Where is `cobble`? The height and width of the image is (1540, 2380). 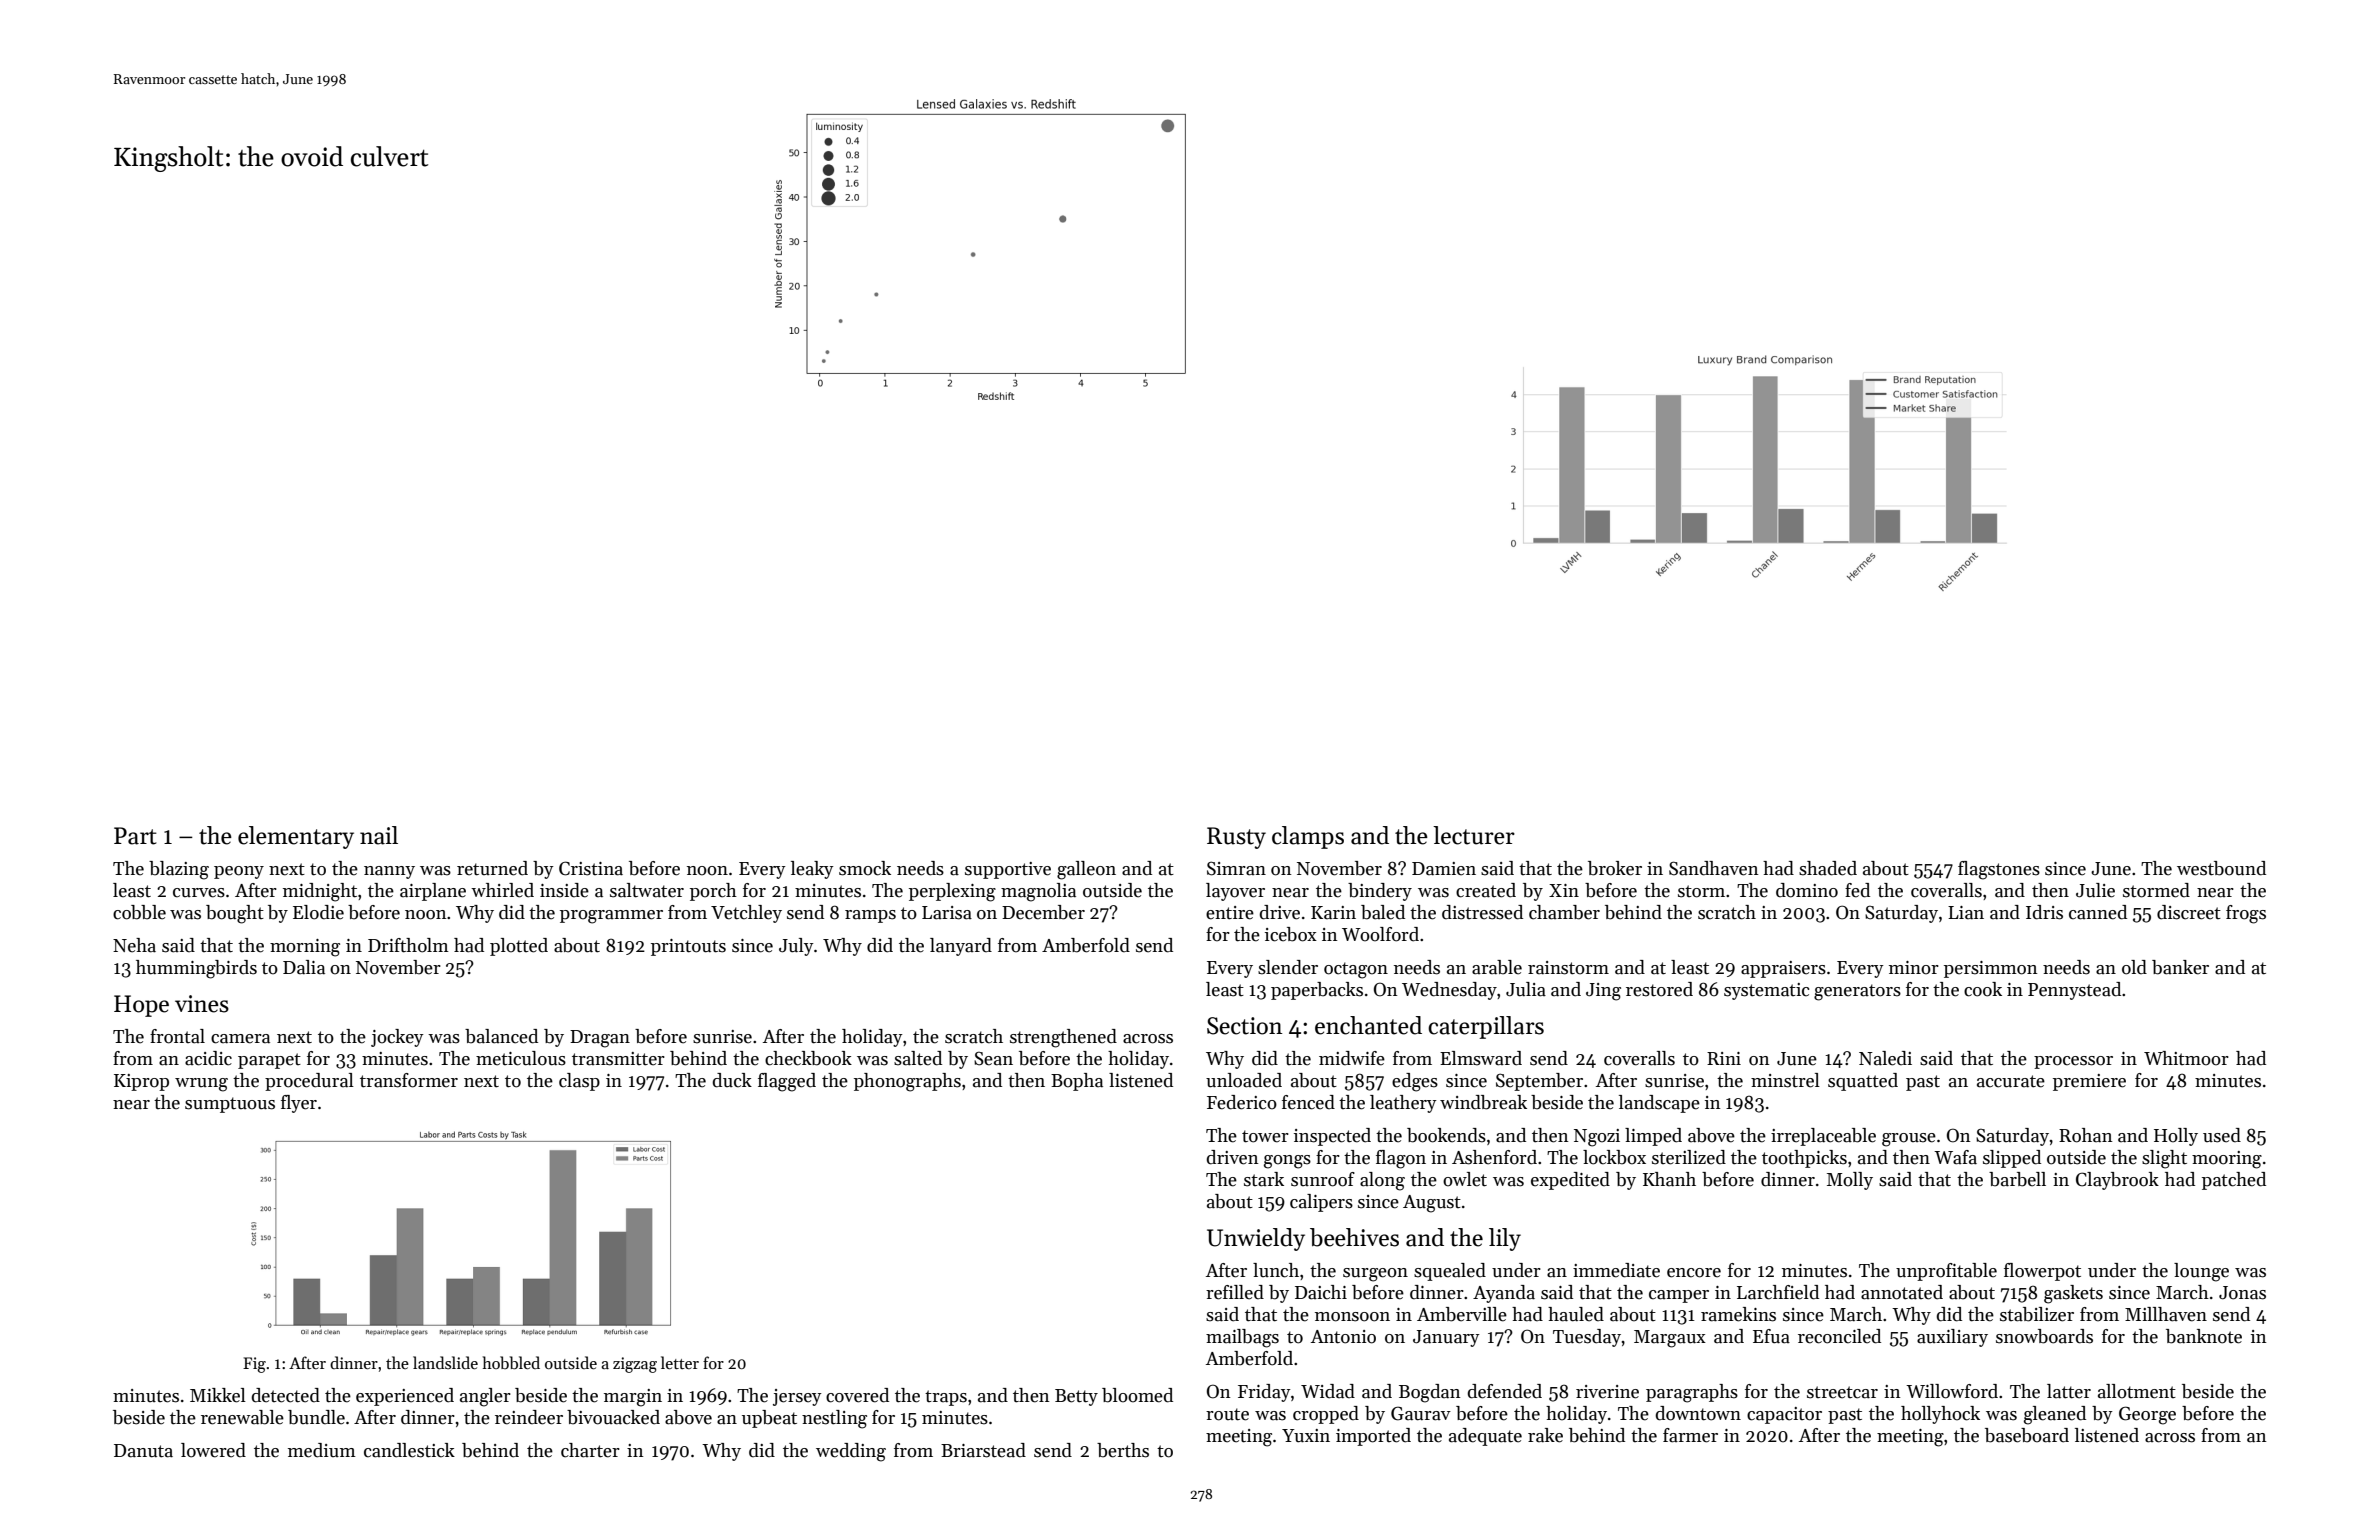
cobble is located at coordinates (139, 912).
